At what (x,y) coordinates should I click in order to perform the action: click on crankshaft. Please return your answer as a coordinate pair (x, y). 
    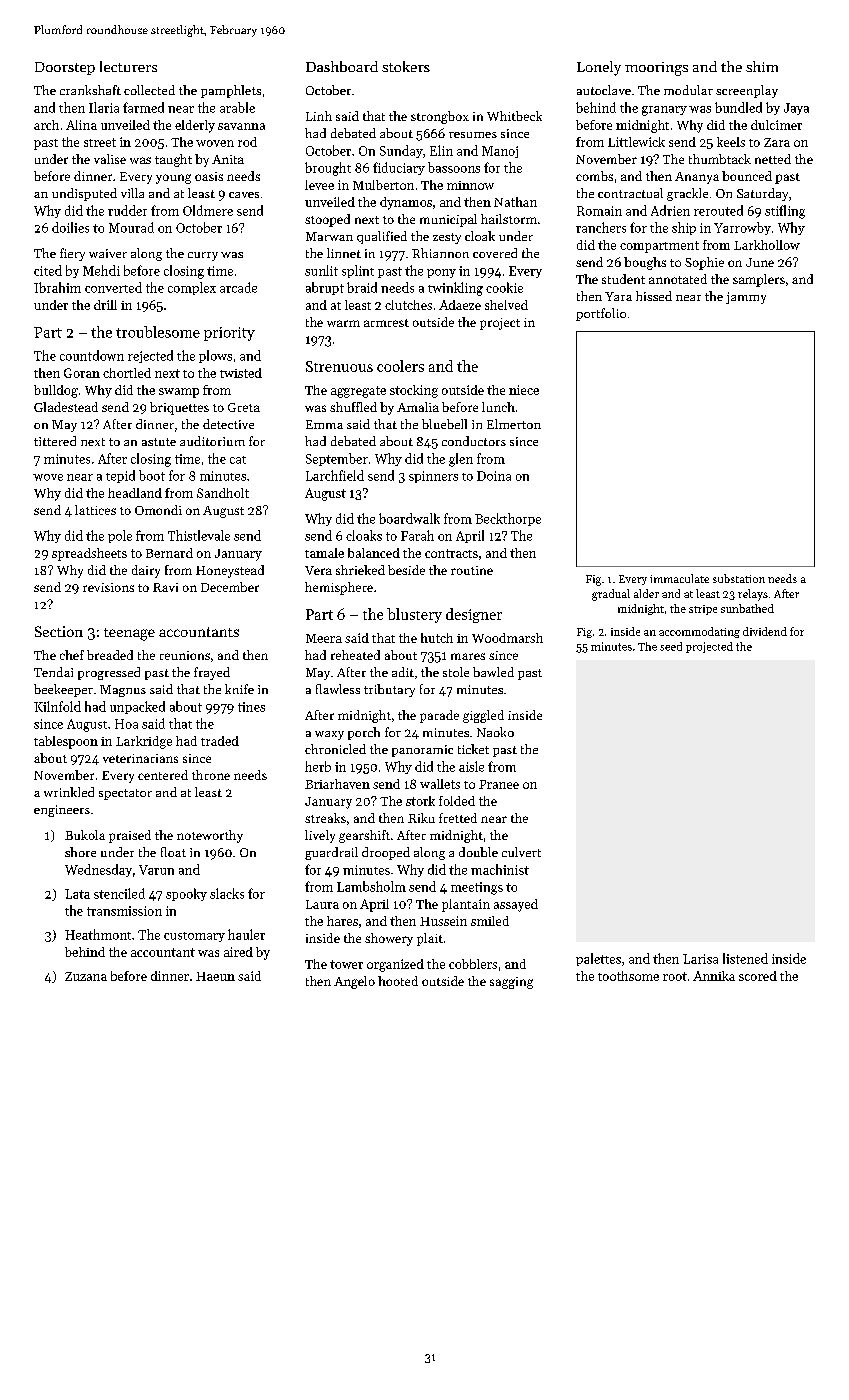
    Looking at the image, I should click on (90, 90).
